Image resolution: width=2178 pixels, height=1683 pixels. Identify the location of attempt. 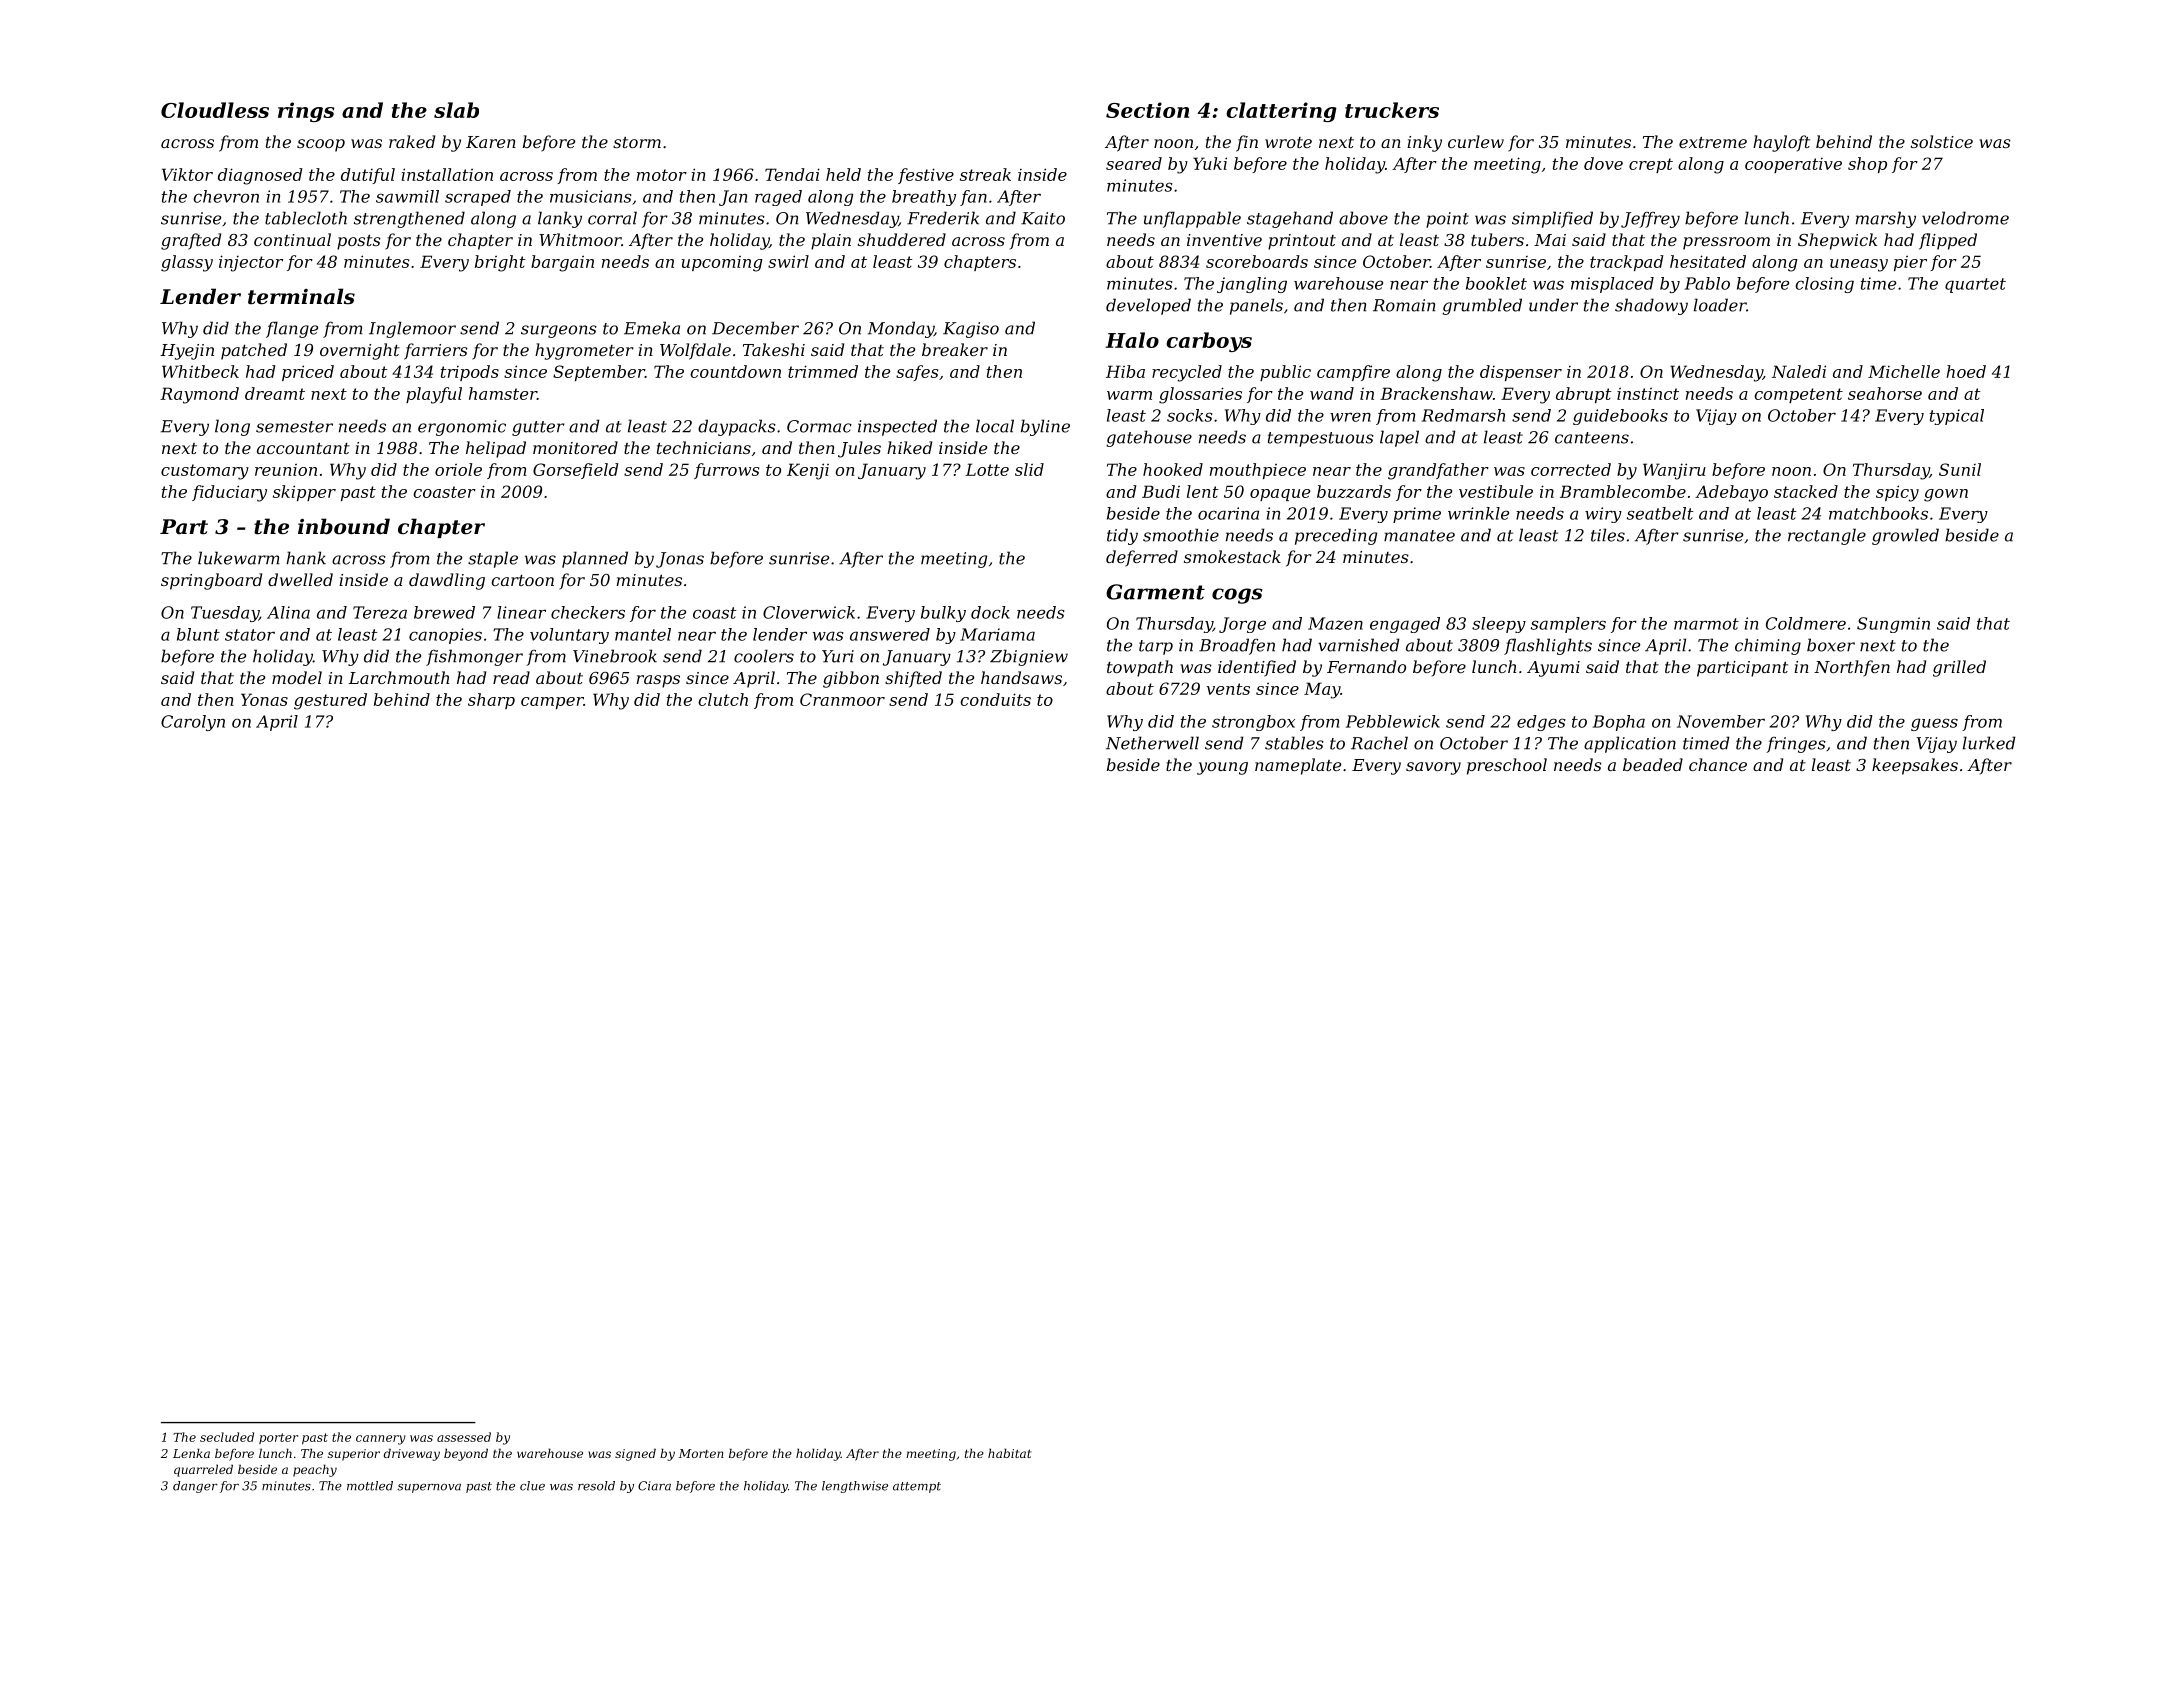
(917, 1487).
